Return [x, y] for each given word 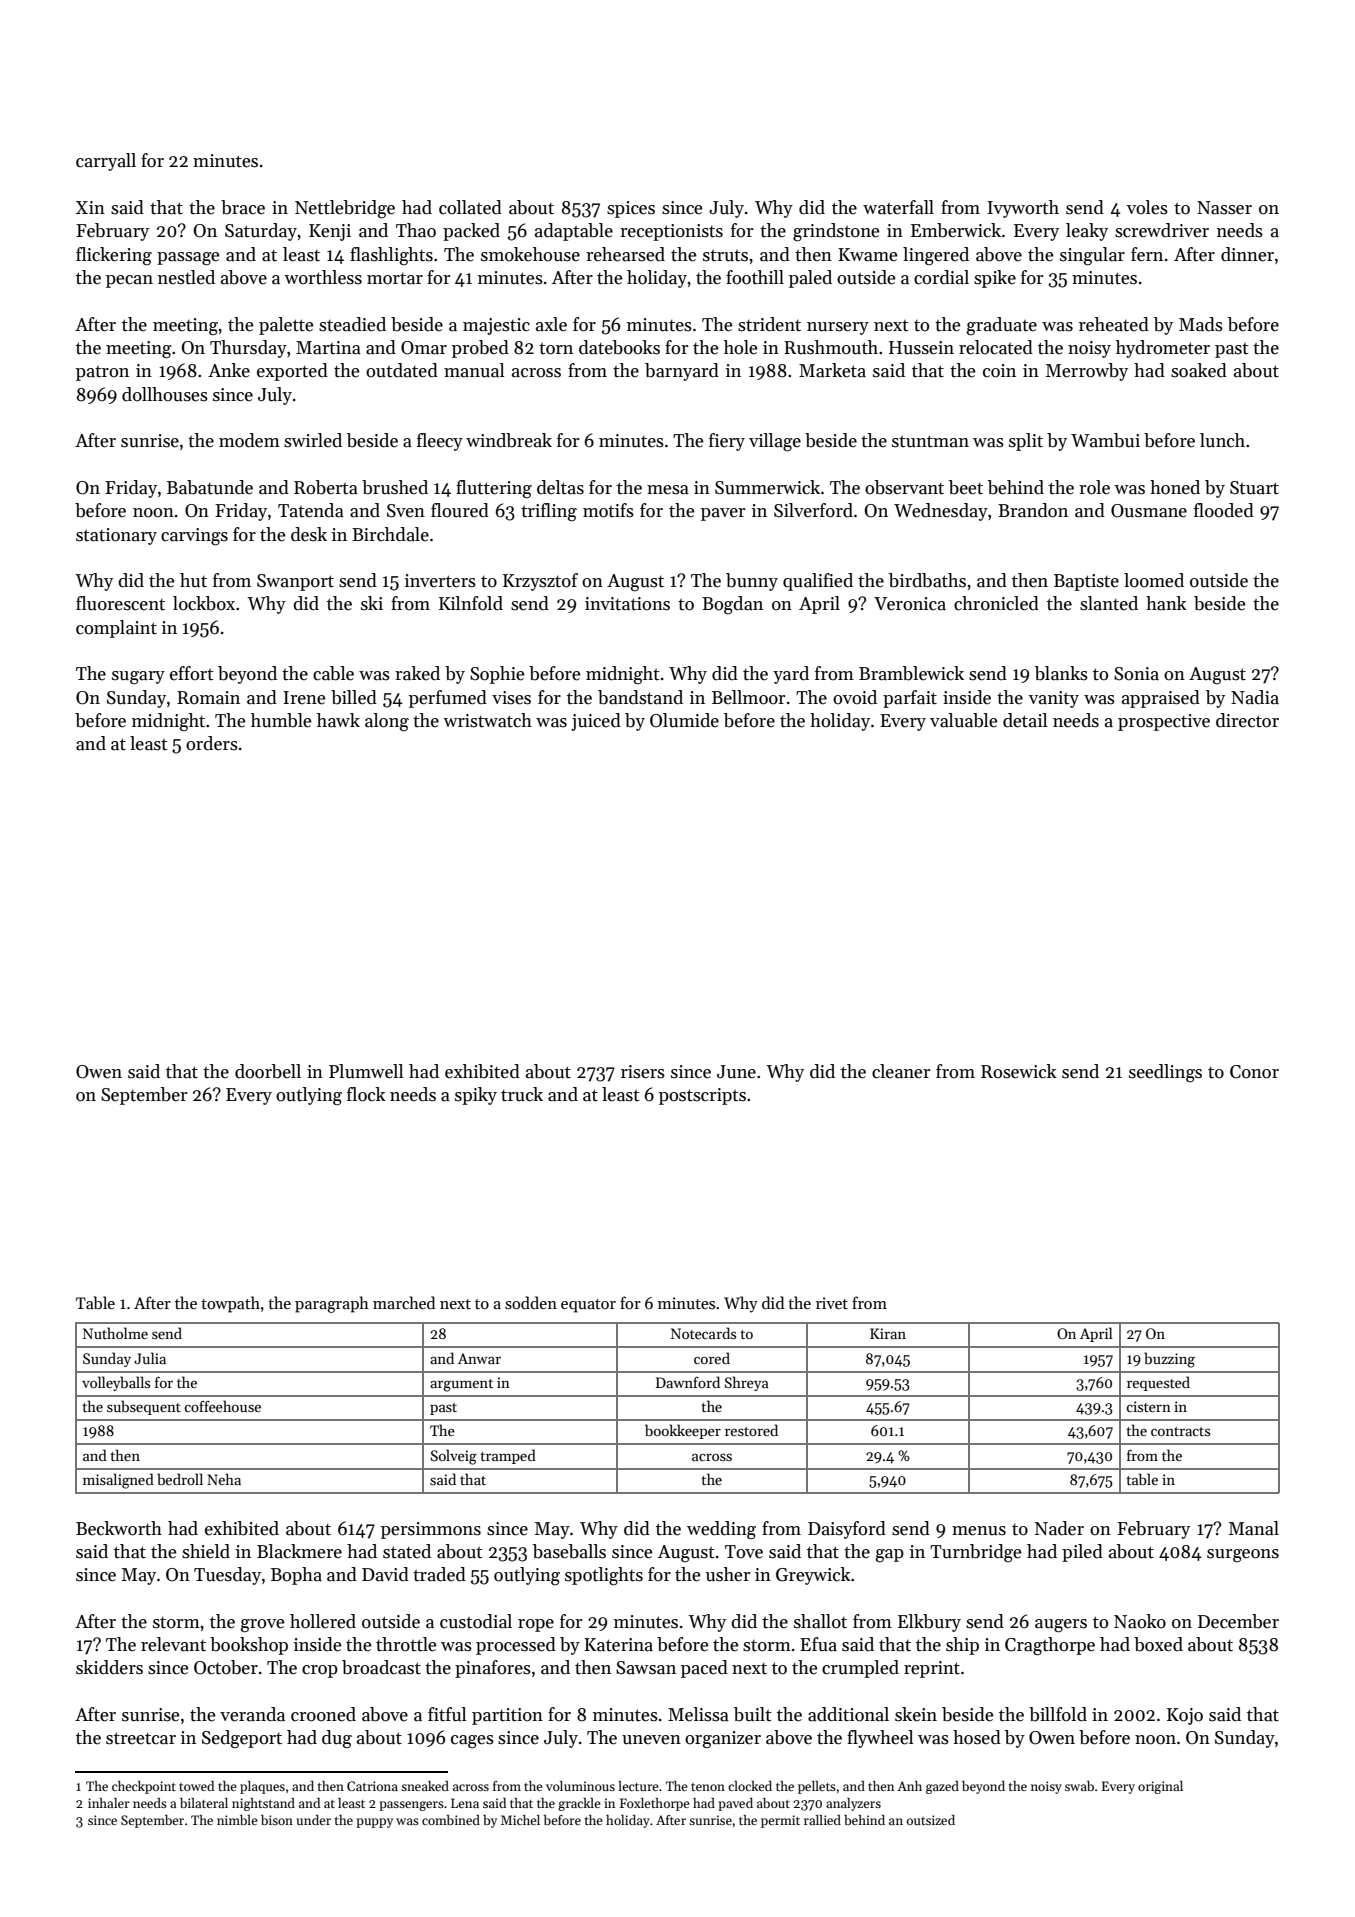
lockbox [204, 603]
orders [212, 743]
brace [243, 207]
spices [631, 209]
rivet [832, 1303]
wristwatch [487, 720]
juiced [596, 722]
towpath [230, 1304]
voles [1147, 207]
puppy [374, 1823]
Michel [520, 1820]
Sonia [1136, 674]
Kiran [888, 1333]
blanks [1061, 673]
